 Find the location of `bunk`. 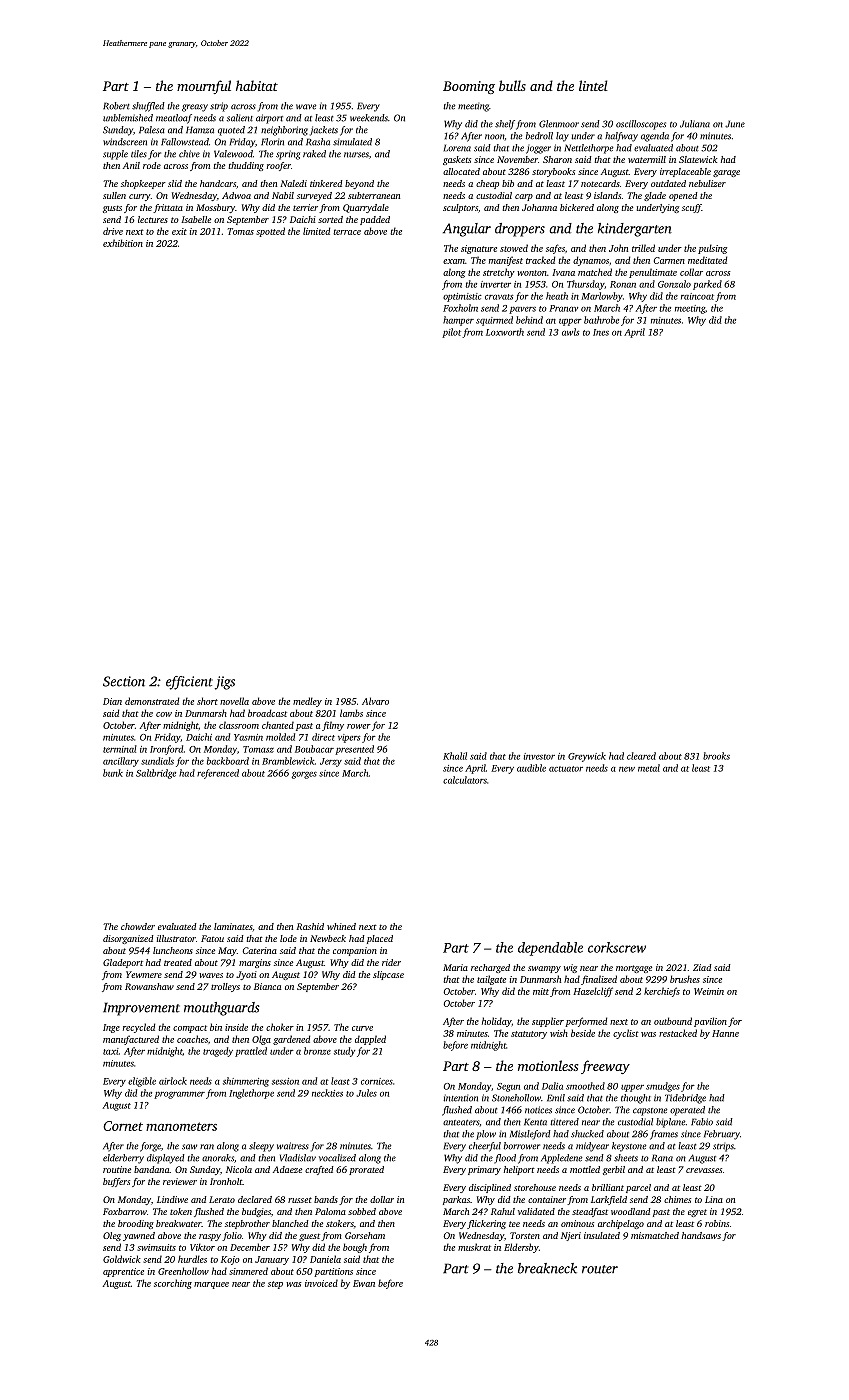

bunk is located at coordinates (113, 773).
